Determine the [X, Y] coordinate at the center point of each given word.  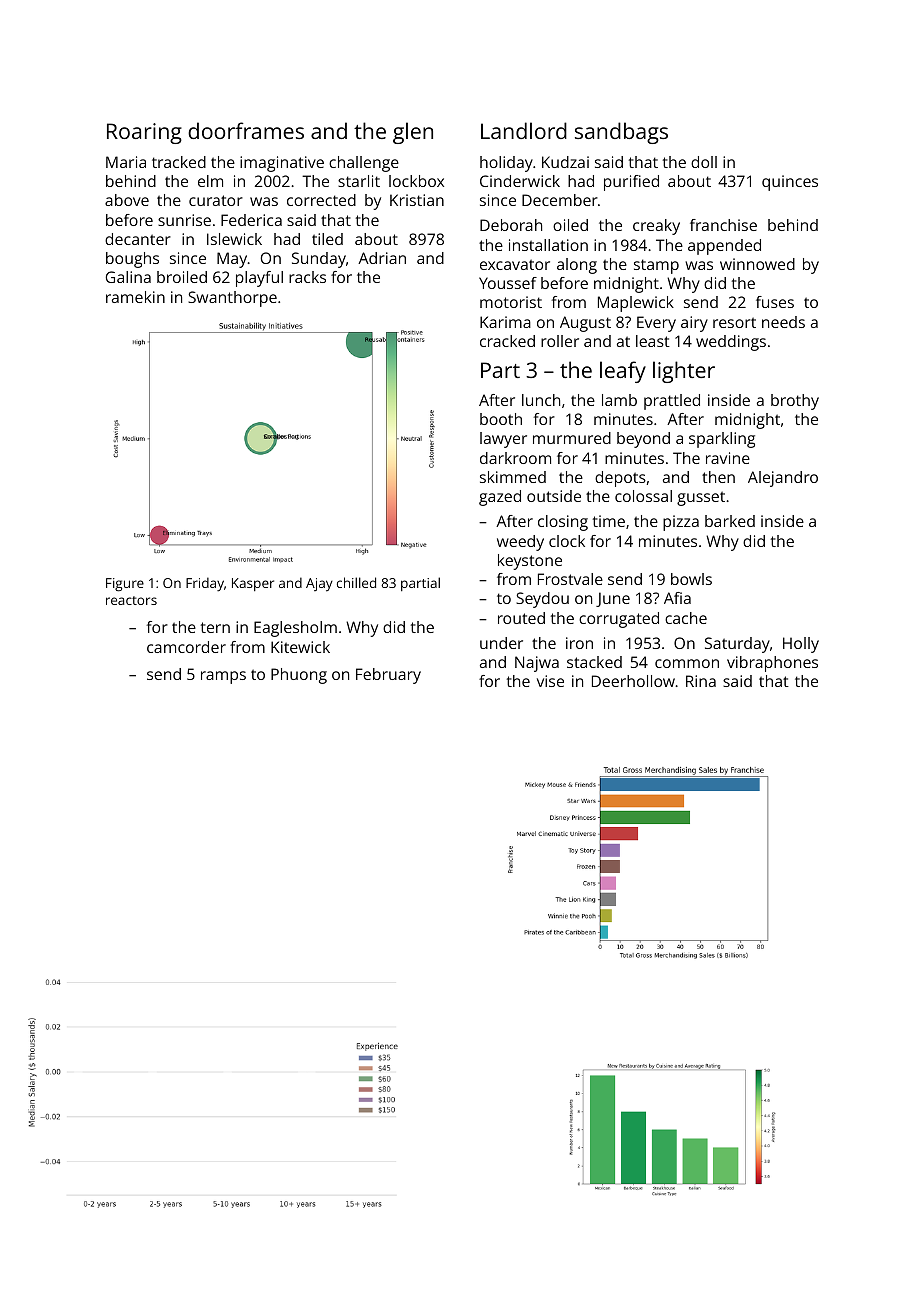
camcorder [186, 647]
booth [501, 419]
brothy [795, 402]
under [501, 643]
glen [413, 133]
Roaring [144, 133]
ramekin [135, 297]
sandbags [621, 133]
